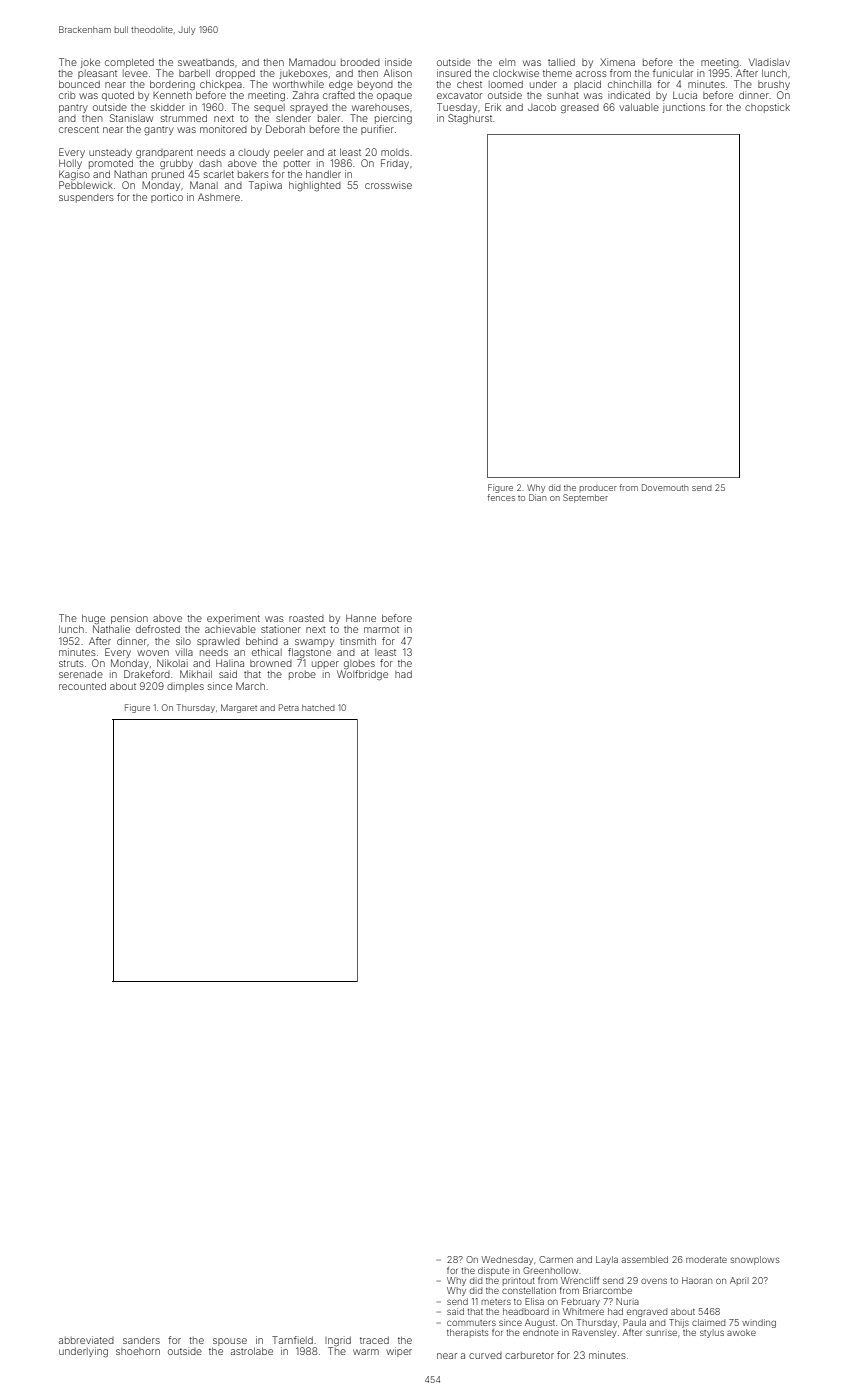 The image size is (849, 1400). What do you see at coordinates (471, 1323) in the screenshot?
I see `commuters` at bounding box center [471, 1323].
